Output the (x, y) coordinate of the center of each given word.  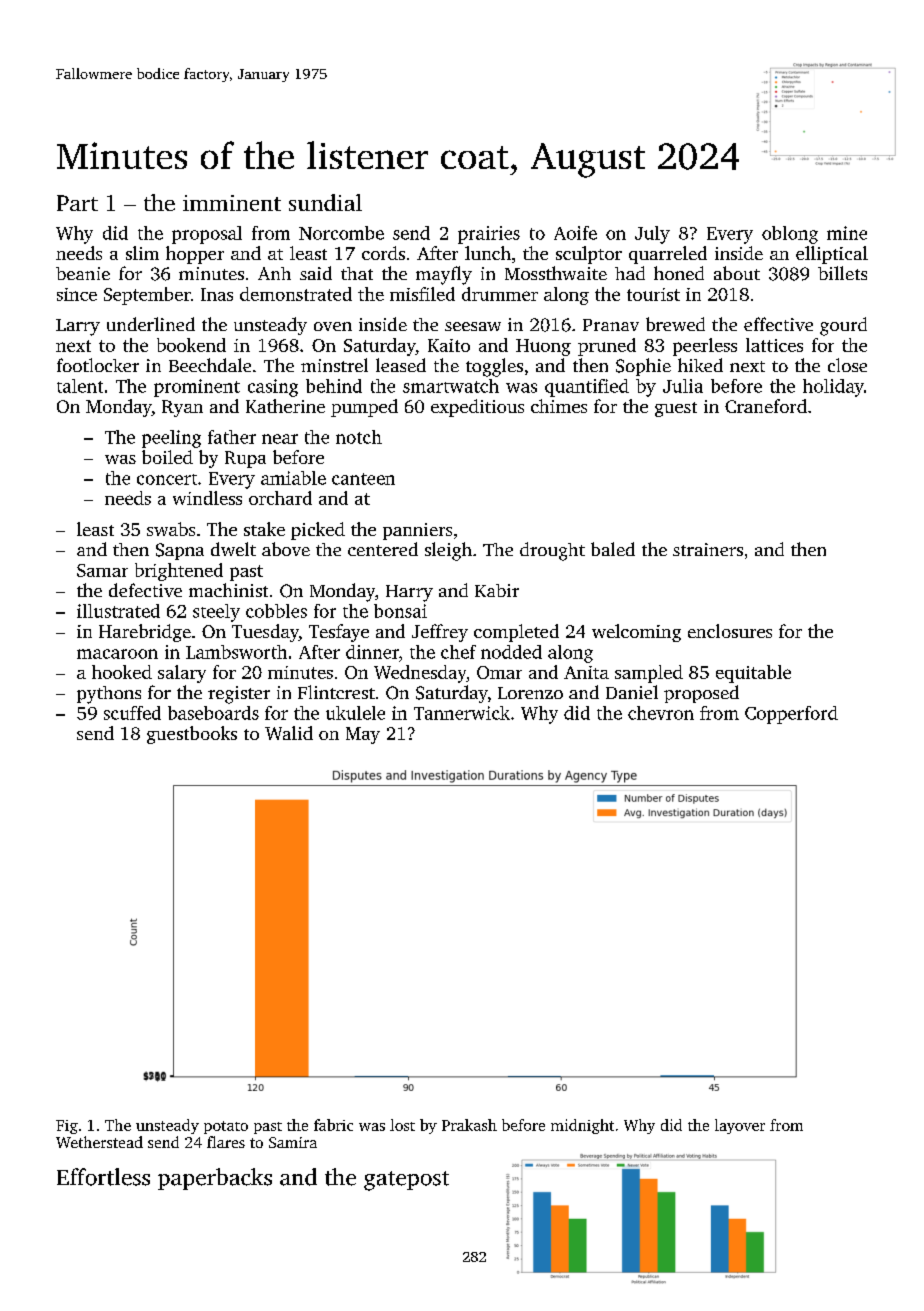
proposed (701, 694)
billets (842, 273)
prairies (489, 235)
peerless (705, 347)
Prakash (469, 1125)
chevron (661, 713)
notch (359, 437)
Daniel (632, 692)
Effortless (103, 1177)
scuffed (132, 713)
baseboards (213, 713)
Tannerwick (462, 713)
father (232, 437)
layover (740, 1126)
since (77, 294)
